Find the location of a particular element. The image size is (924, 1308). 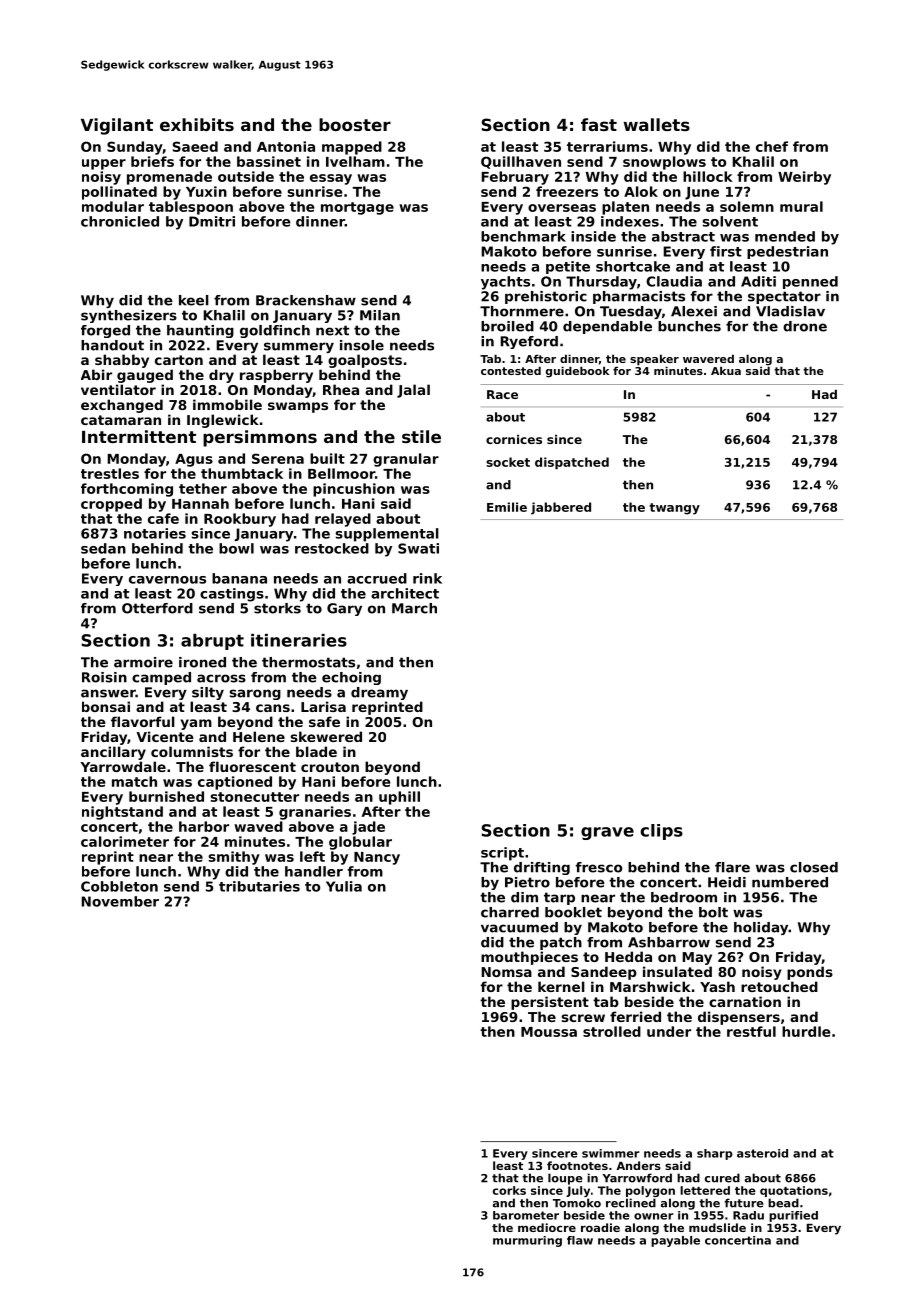

wallets is located at coordinates (657, 124).
